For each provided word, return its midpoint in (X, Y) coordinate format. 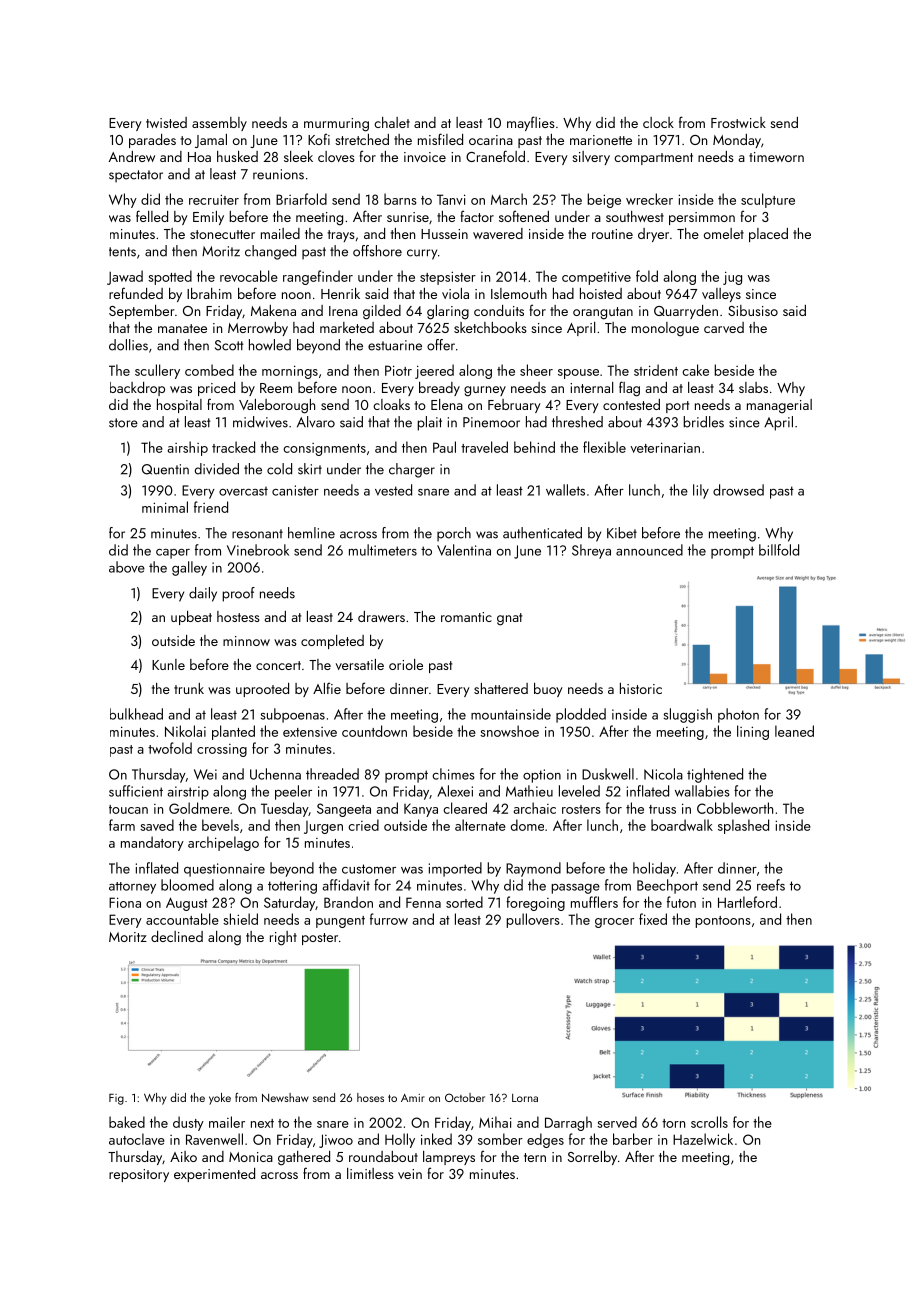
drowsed (738, 490)
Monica (251, 1157)
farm (122, 825)
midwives (260, 422)
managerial (779, 406)
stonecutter (222, 234)
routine (612, 234)
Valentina (464, 550)
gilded (382, 312)
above (127, 567)
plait (429, 423)
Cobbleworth (735, 808)
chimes (453, 774)
